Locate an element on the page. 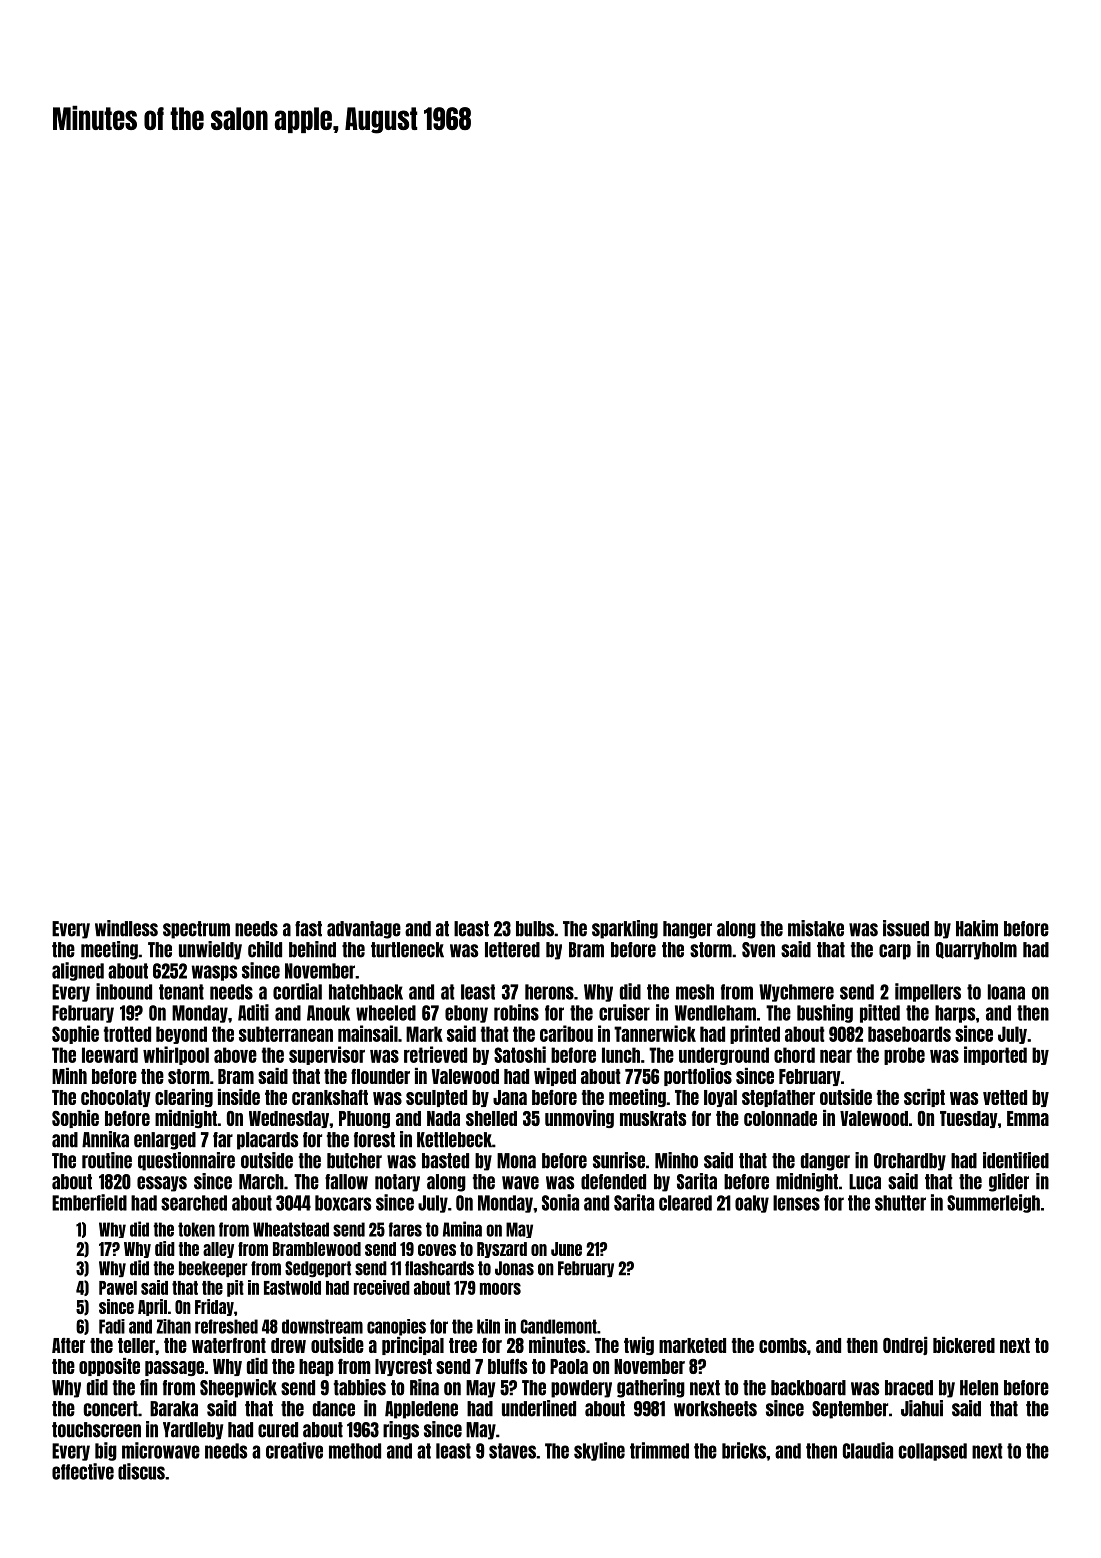 Image resolution: width=1101 pixels, height=1558 pixels. big is located at coordinates (106, 1451).
